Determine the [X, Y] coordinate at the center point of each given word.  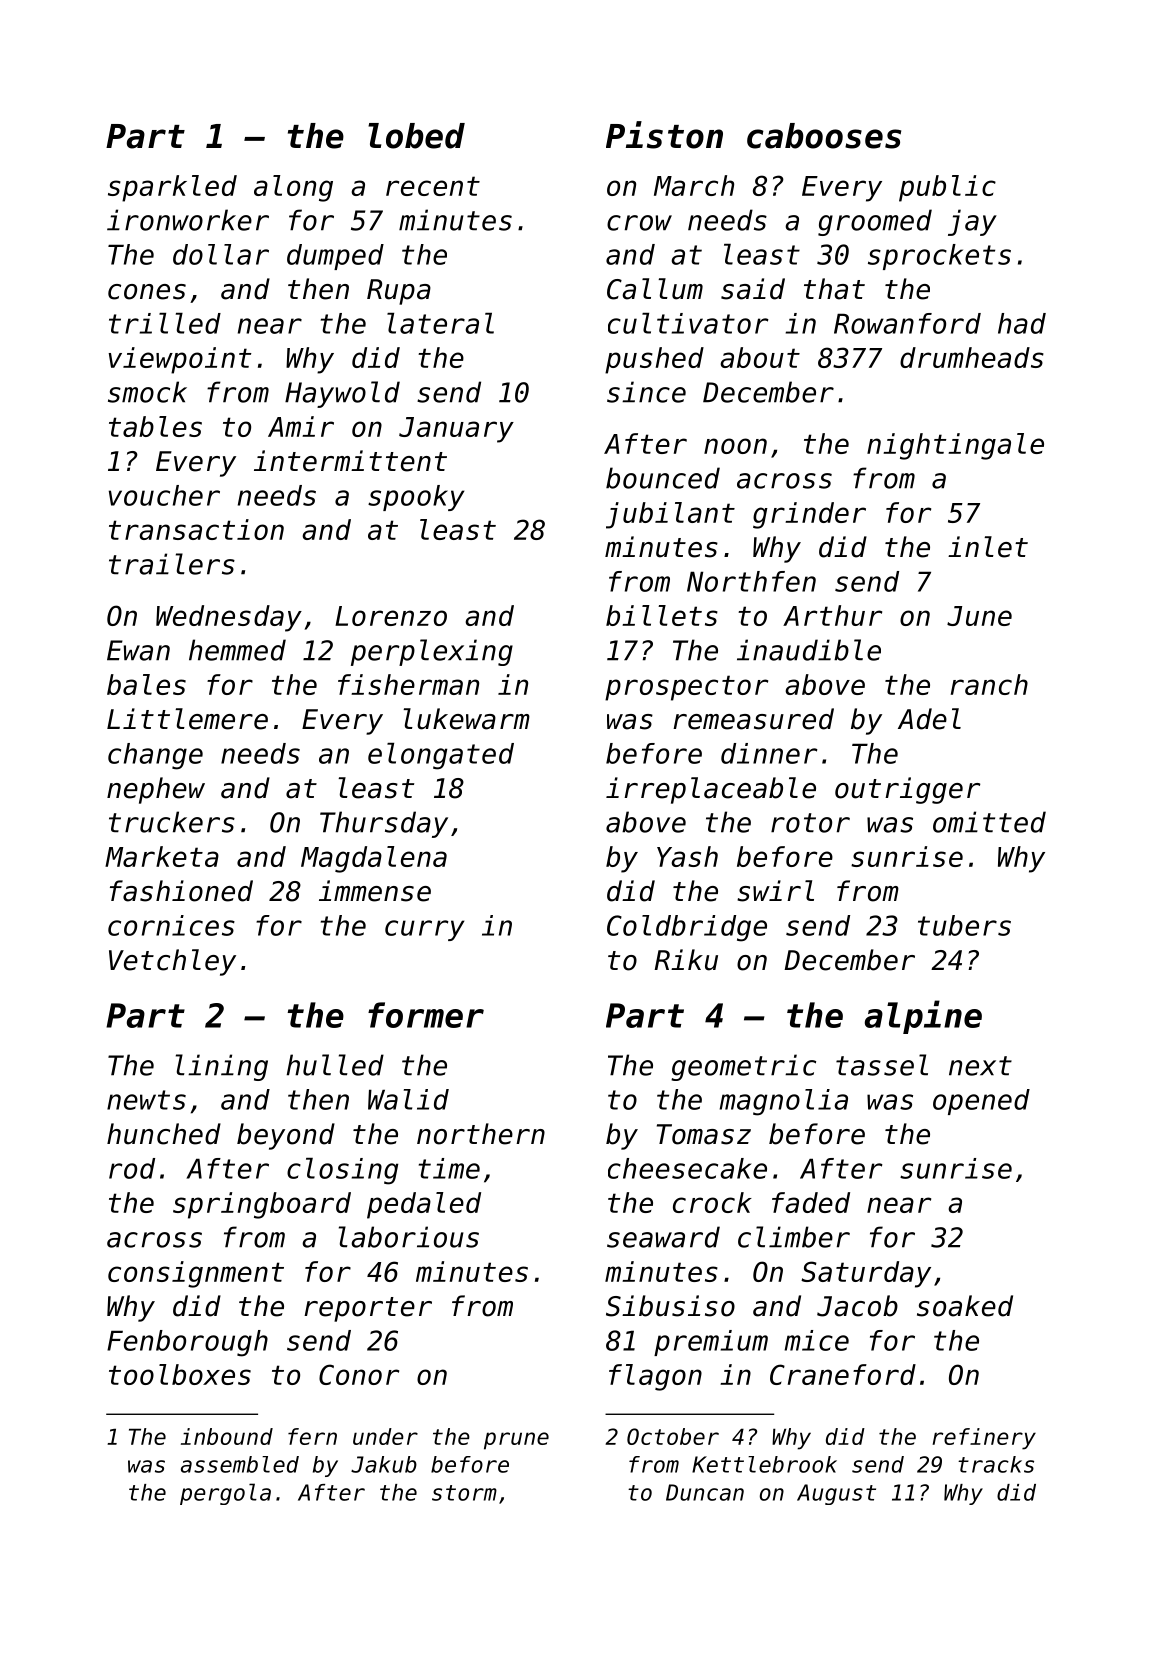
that [834, 289]
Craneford [843, 1374]
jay [972, 222]
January [456, 430]
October [673, 1436]
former [426, 1015]
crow [639, 223]
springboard [262, 1205]
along [293, 188]
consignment [196, 1274]
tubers [964, 925]
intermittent [350, 461]
